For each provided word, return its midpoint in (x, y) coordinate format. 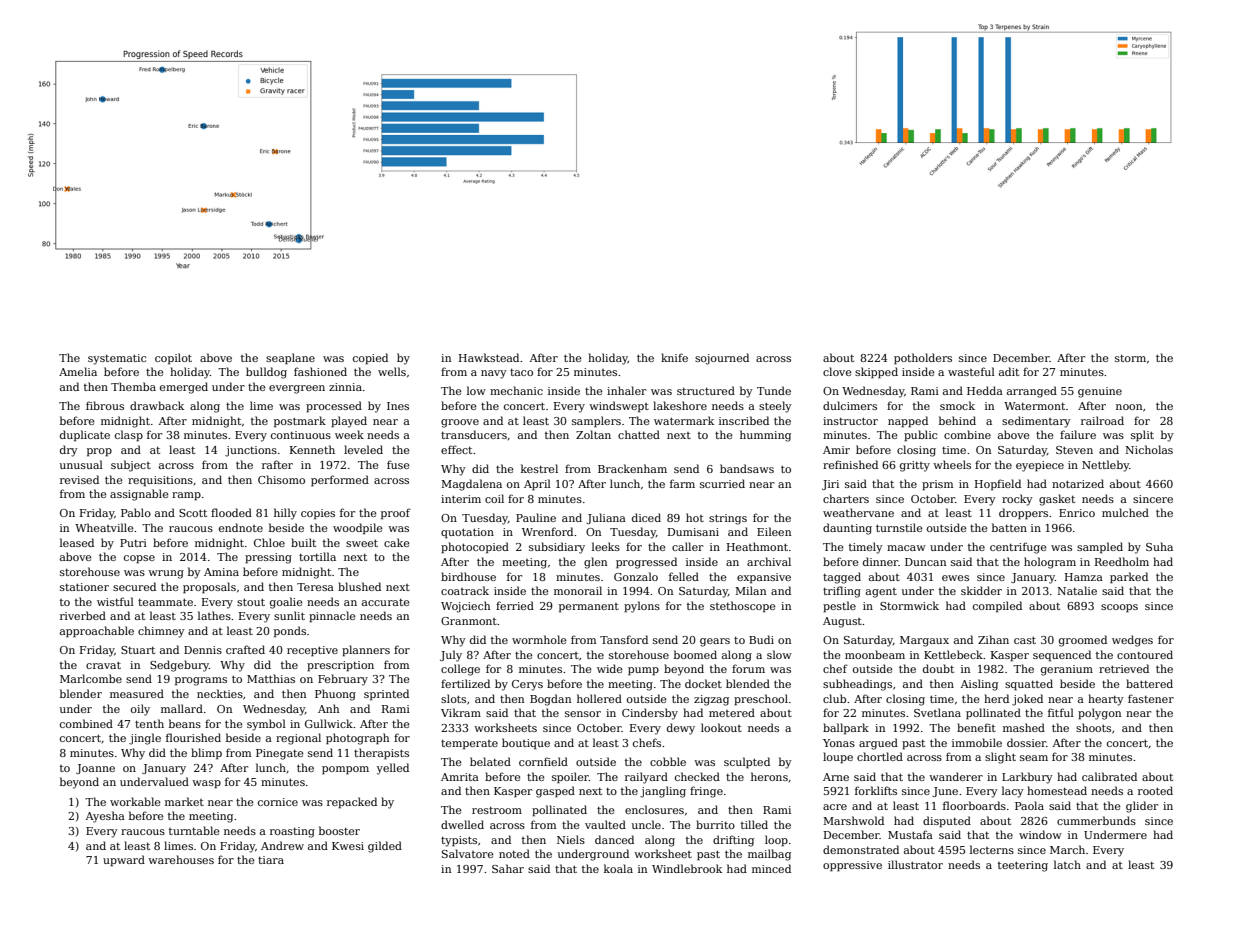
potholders (923, 359)
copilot (173, 358)
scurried (722, 483)
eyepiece (1040, 466)
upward (124, 861)
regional (298, 739)
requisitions (160, 481)
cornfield (543, 761)
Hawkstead (489, 357)
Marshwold (853, 820)
